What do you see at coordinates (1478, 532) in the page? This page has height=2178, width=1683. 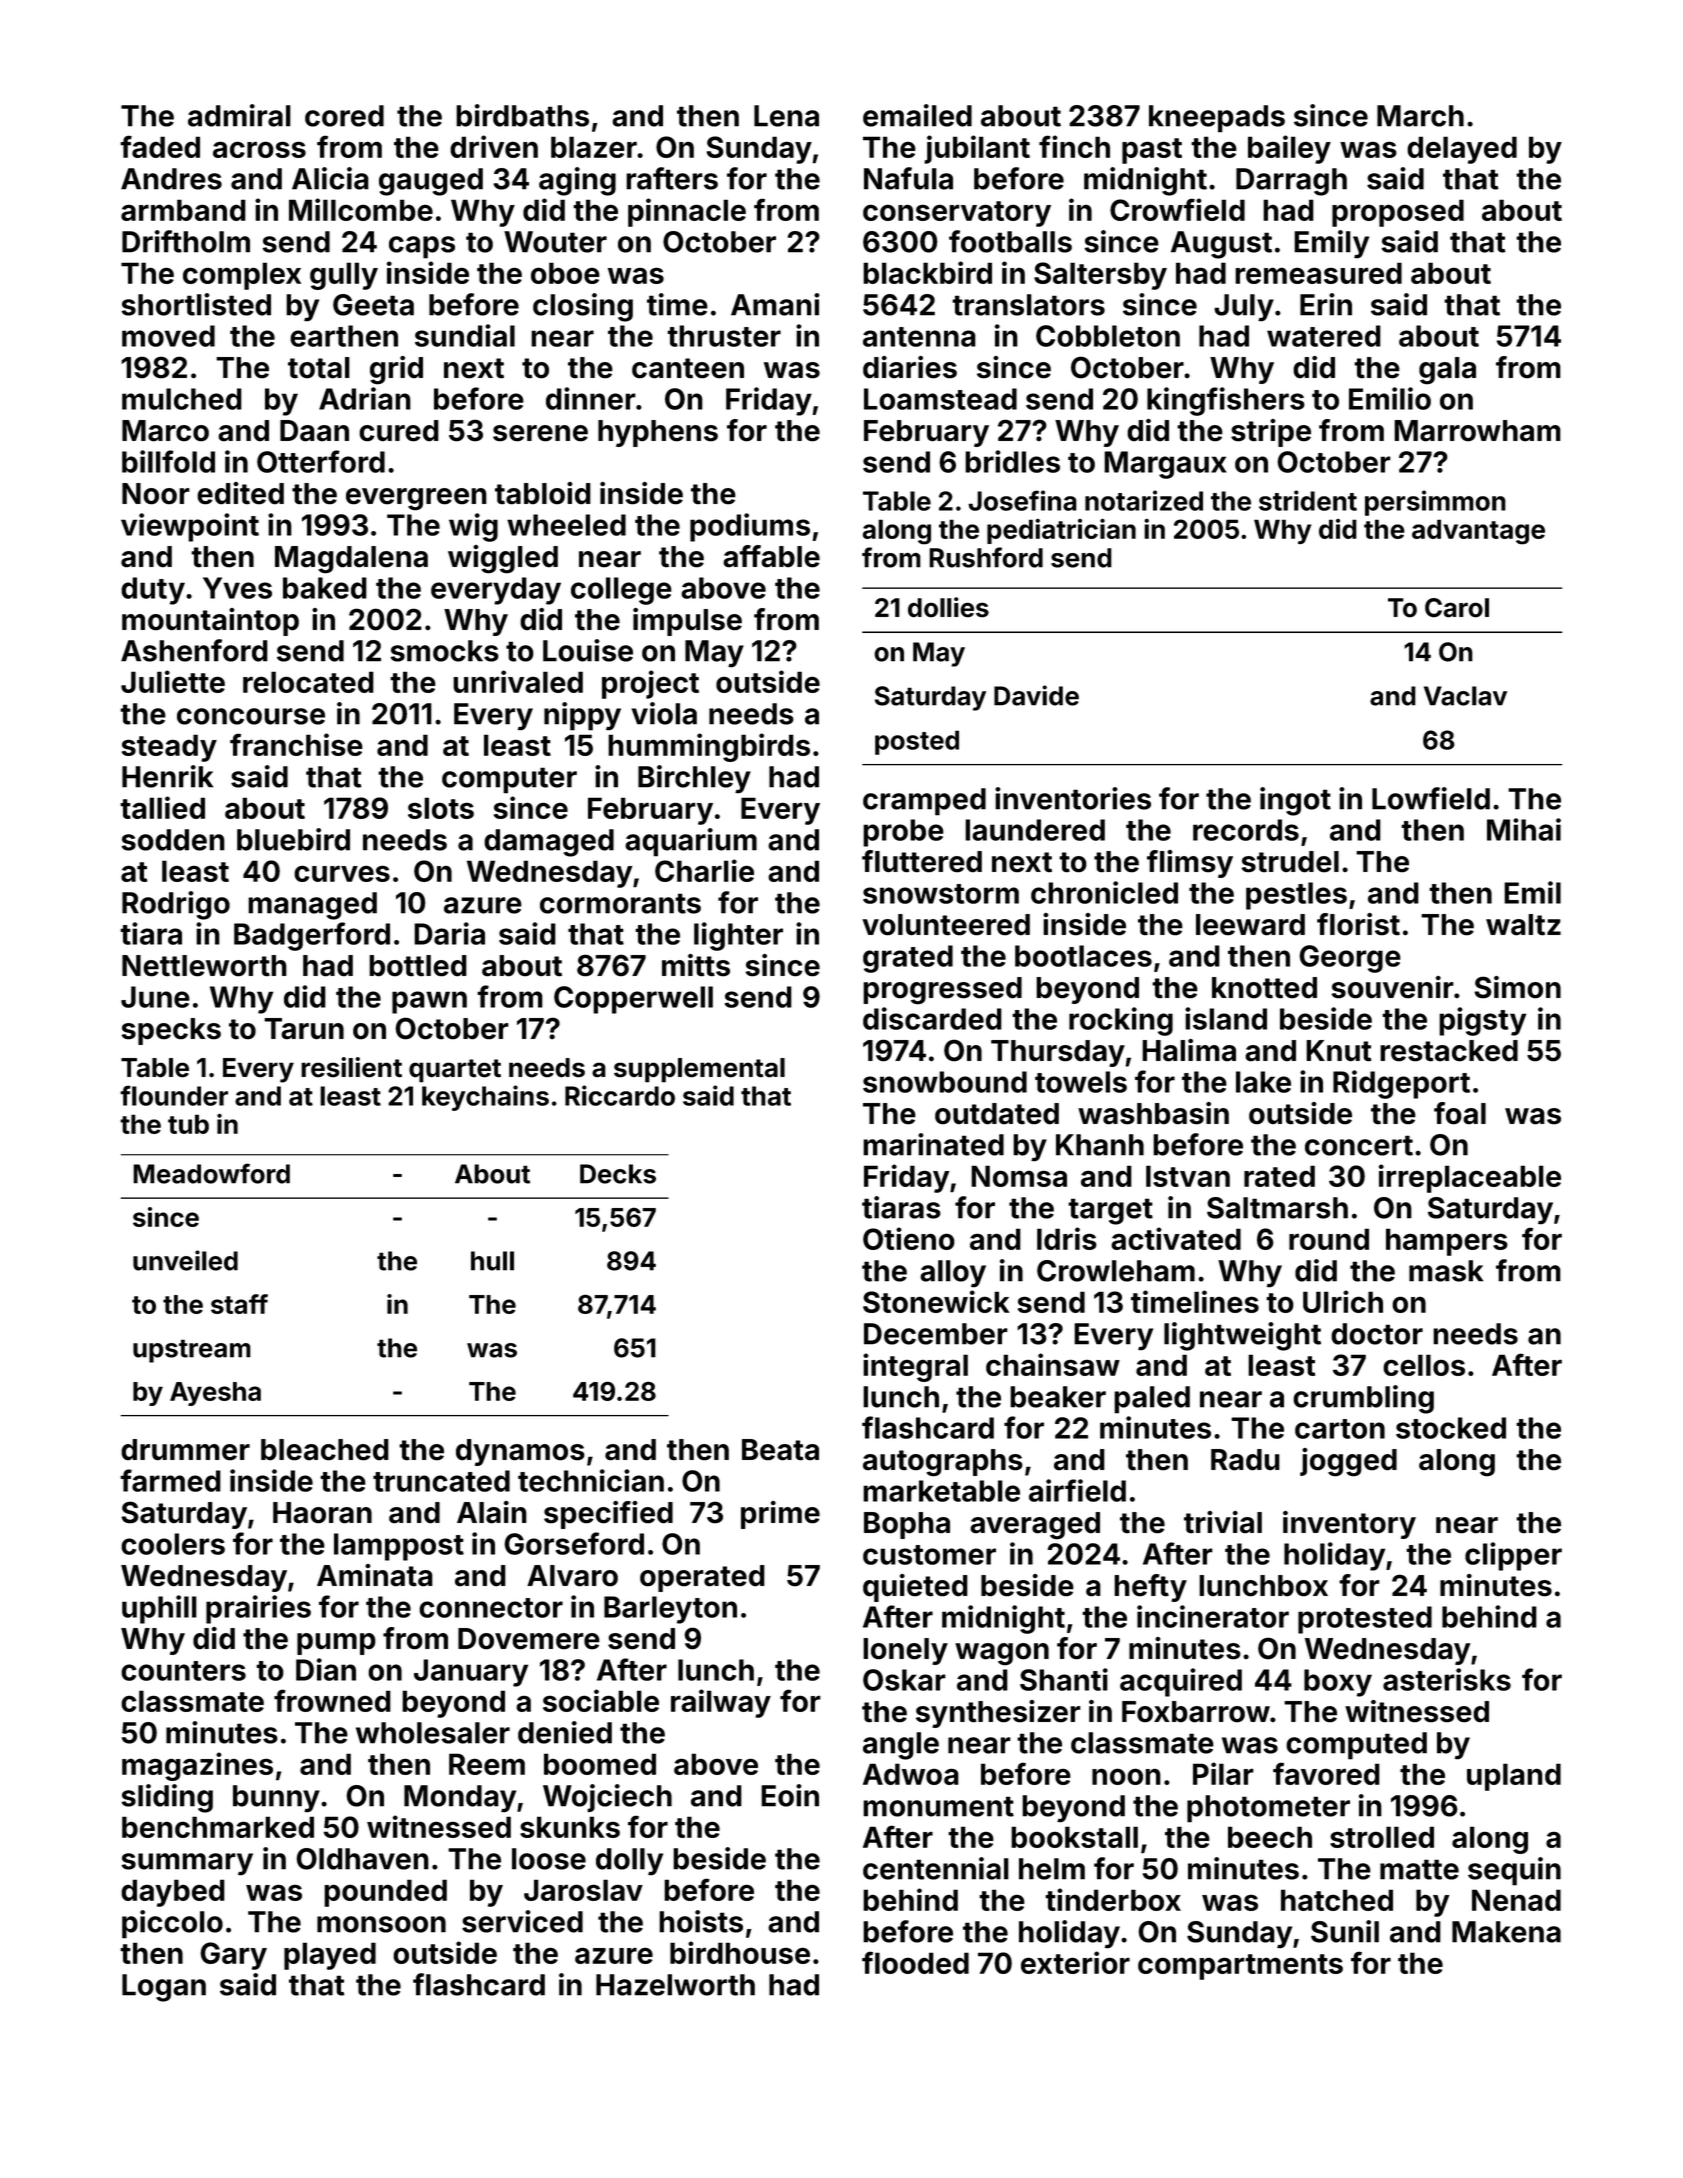 I see `advantage` at bounding box center [1478, 532].
